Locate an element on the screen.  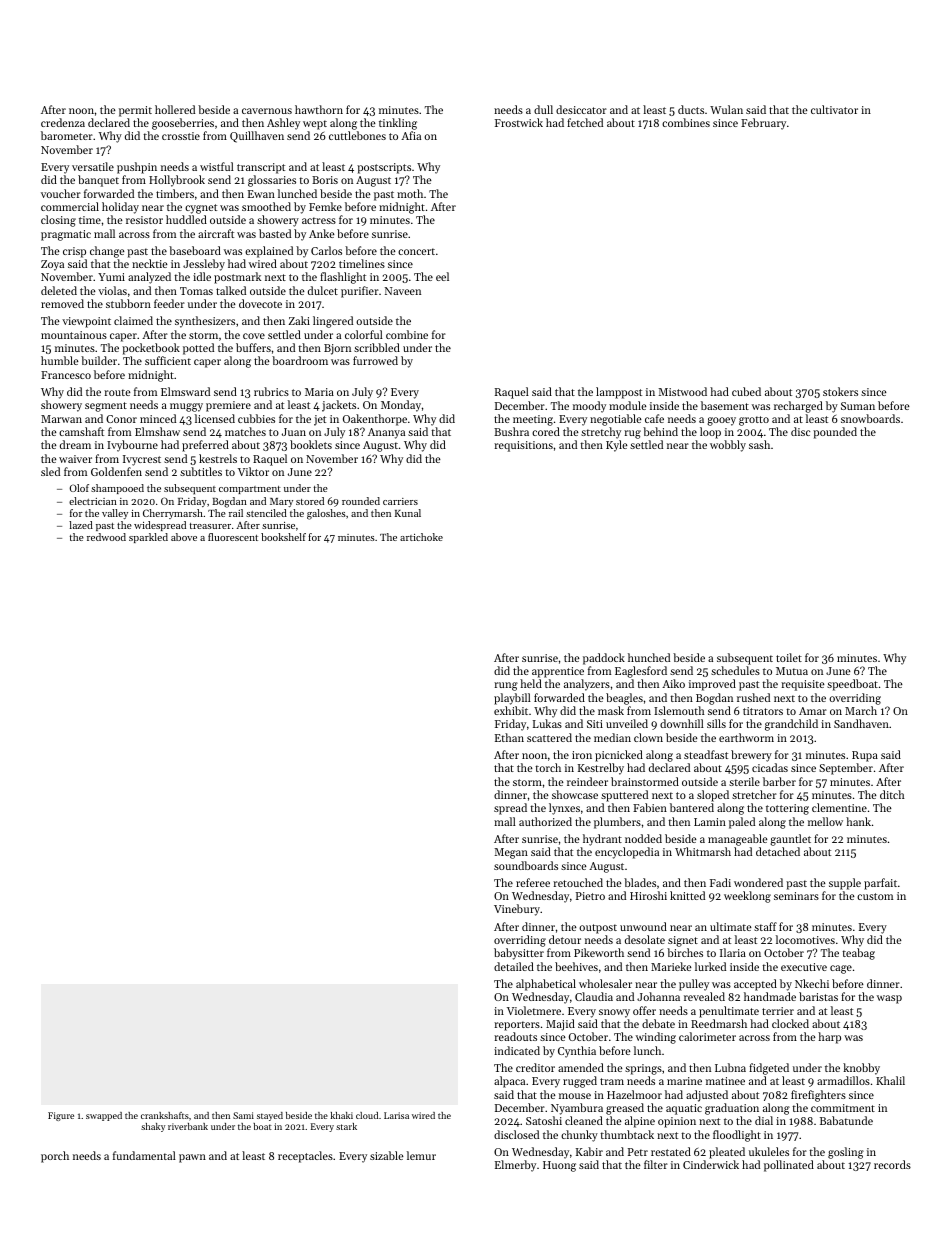
sparkled is located at coordinates (148, 538).
